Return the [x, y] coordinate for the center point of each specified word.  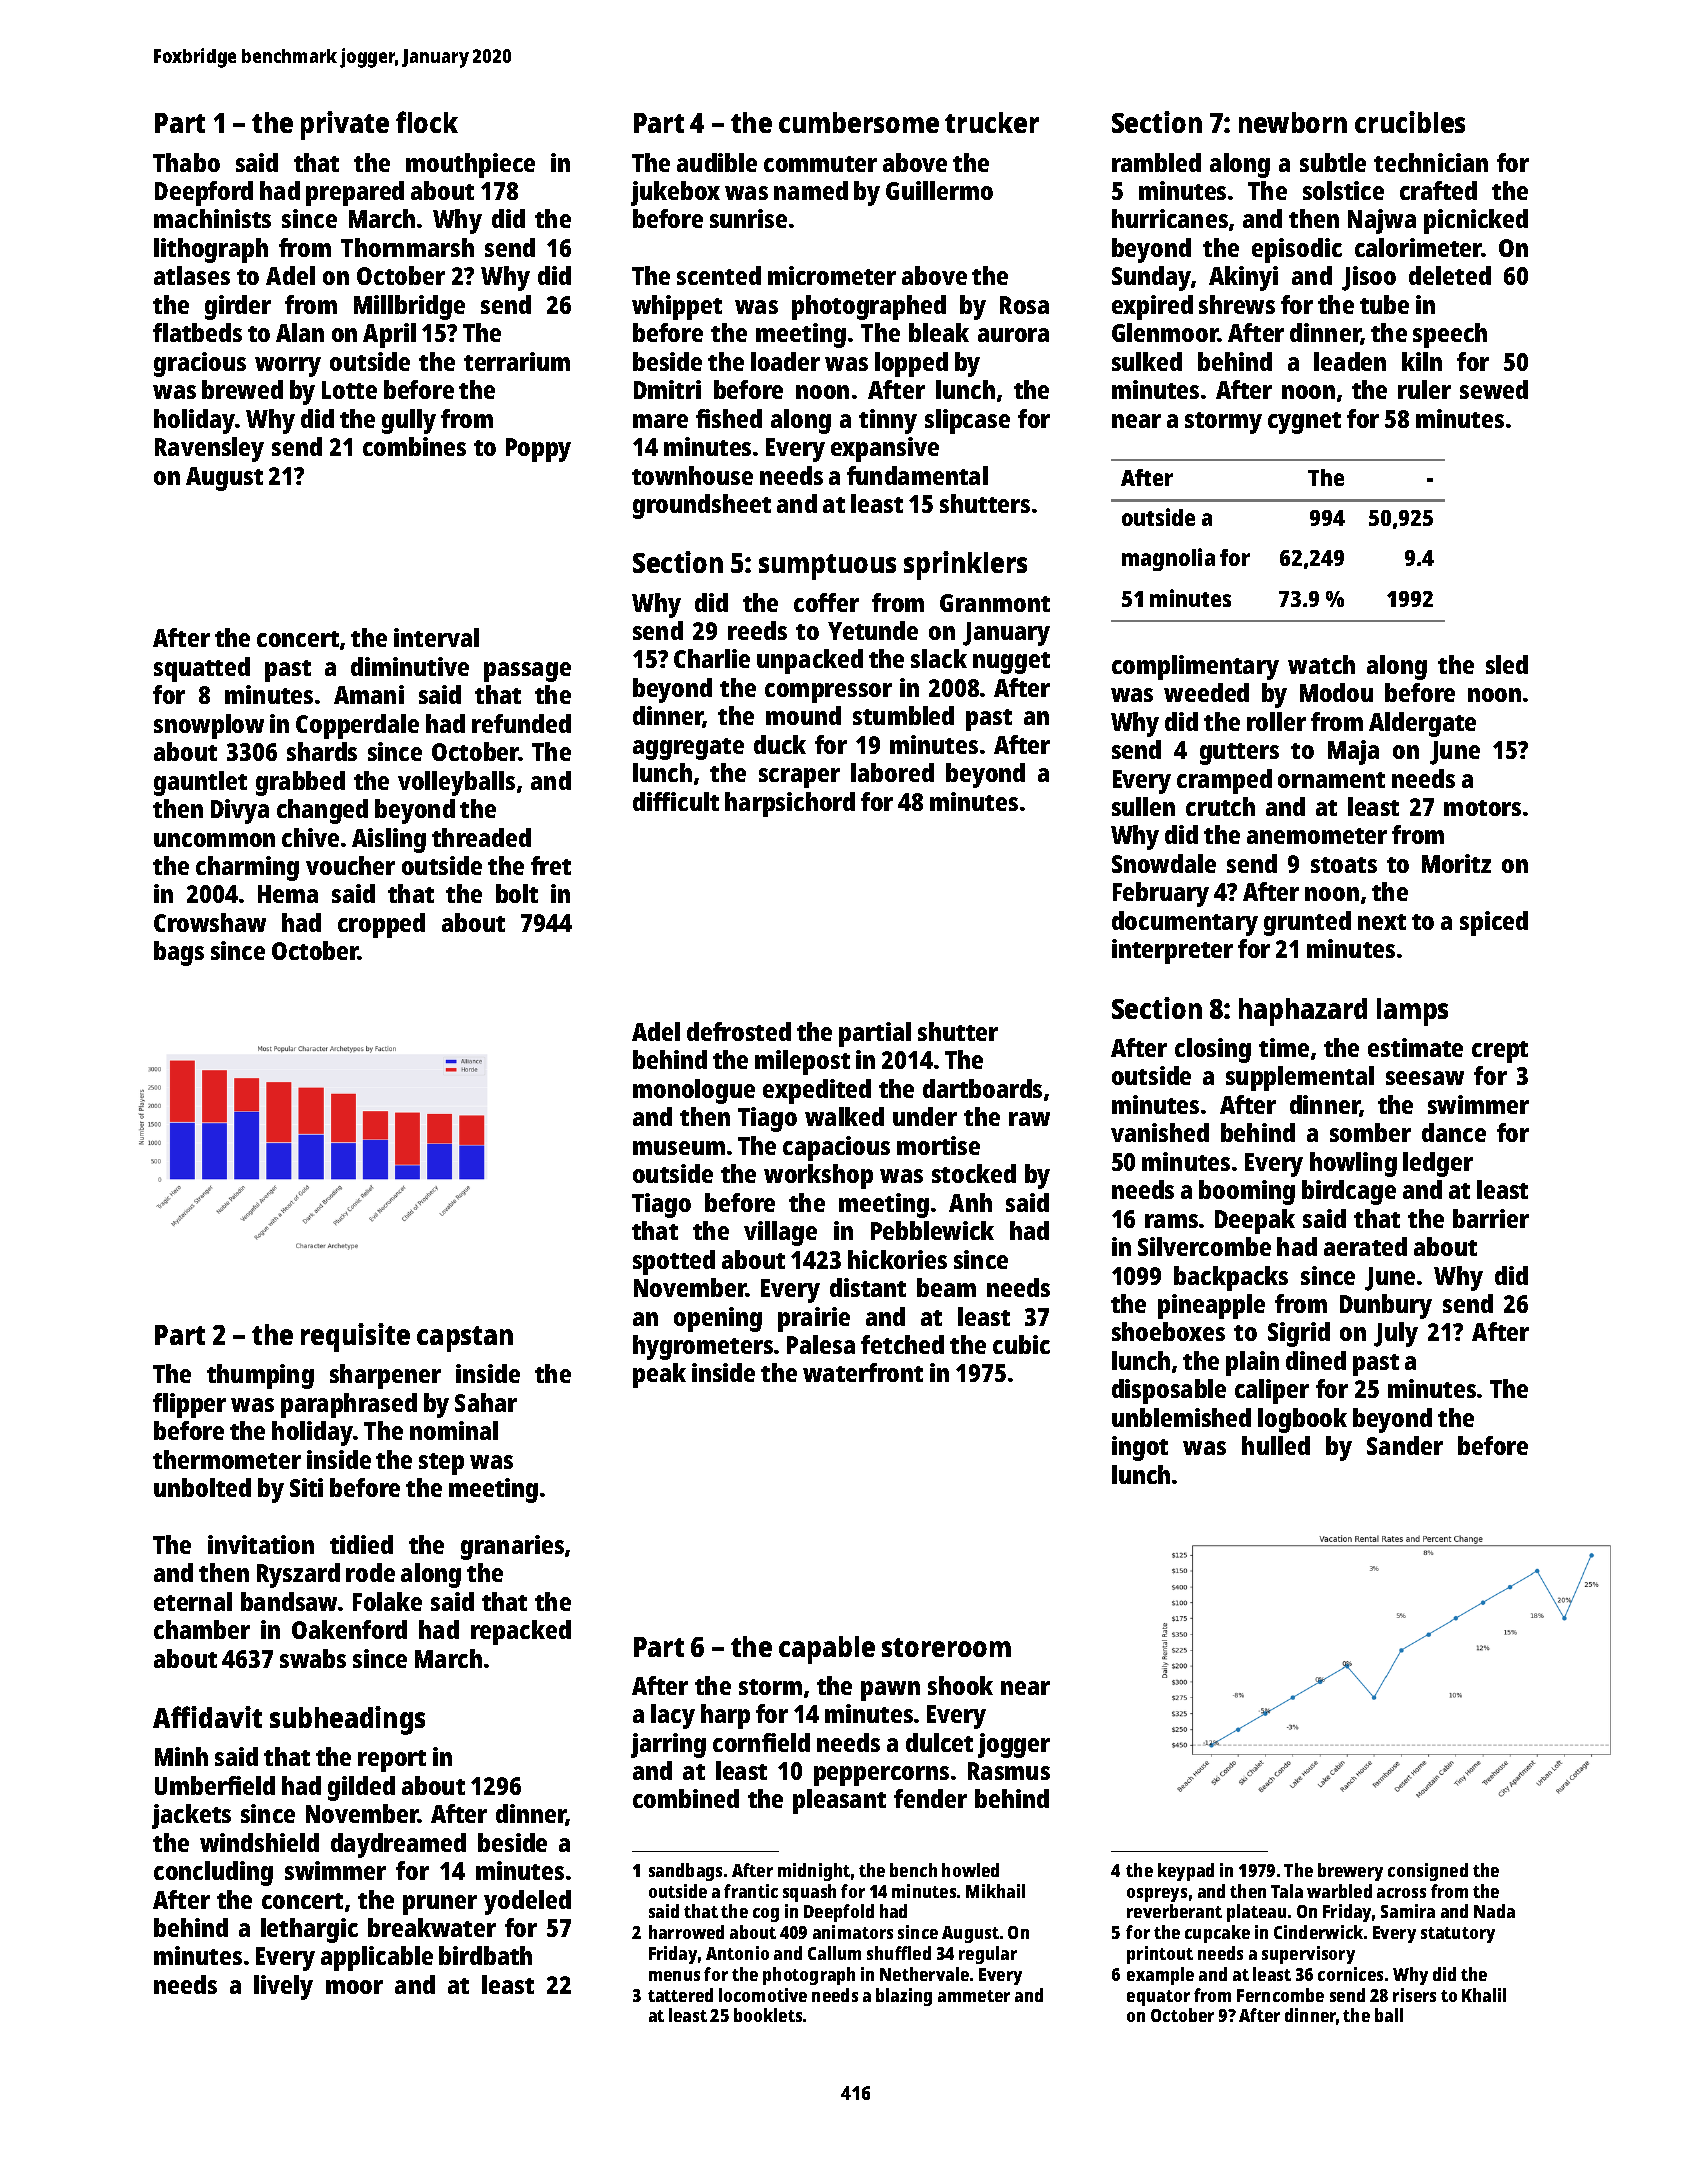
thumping [260, 1376]
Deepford [204, 193]
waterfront [863, 1372]
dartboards [982, 1088]
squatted [202, 669]
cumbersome [859, 122]
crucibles [1410, 122]
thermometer [227, 1459]
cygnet [1304, 423]
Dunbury [1386, 1306]
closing [1213, 1050]
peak [659, 1375]
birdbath [485, 1955]
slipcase [967, 421]
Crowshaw [210, 922]
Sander [1405, 1445]
